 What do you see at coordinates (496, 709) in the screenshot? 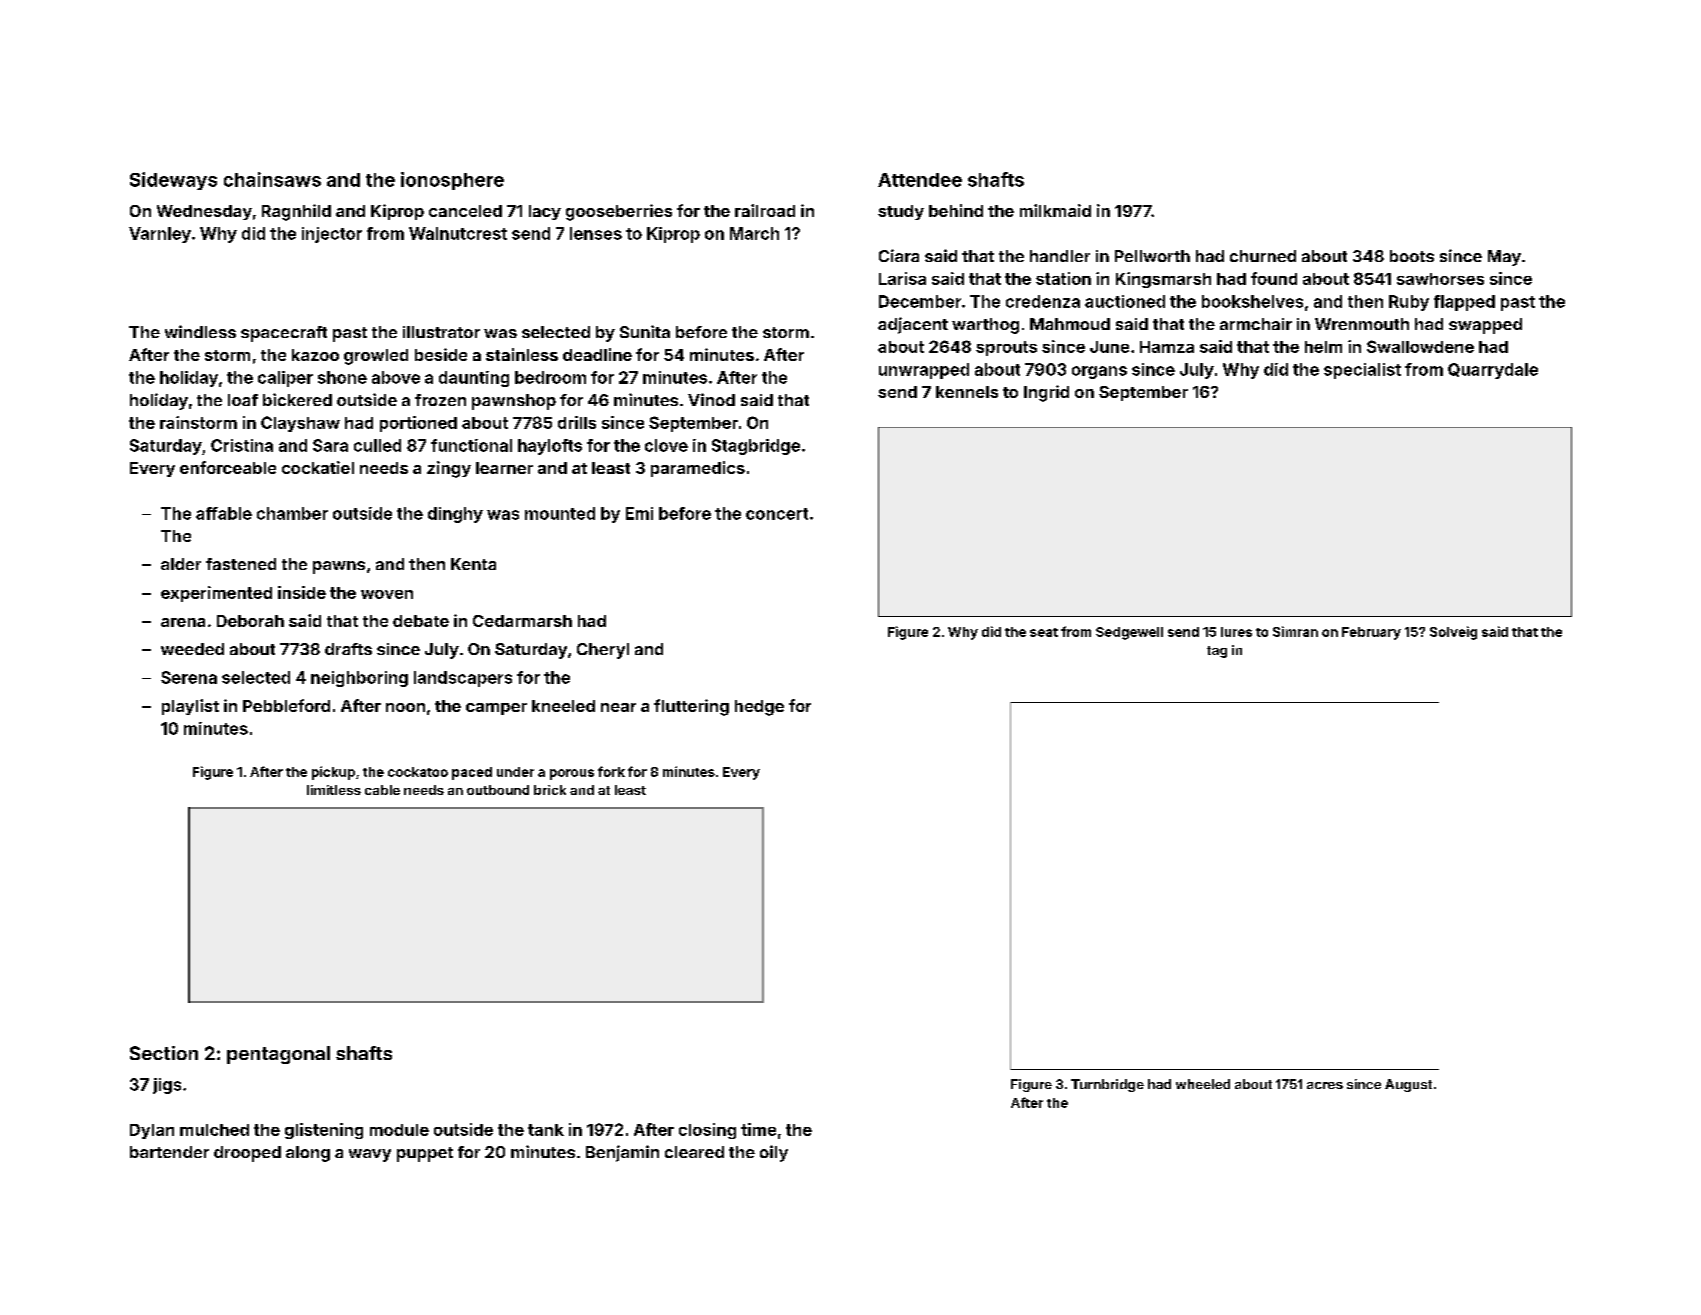
I see `camper` at bounding box center [496, 709].
